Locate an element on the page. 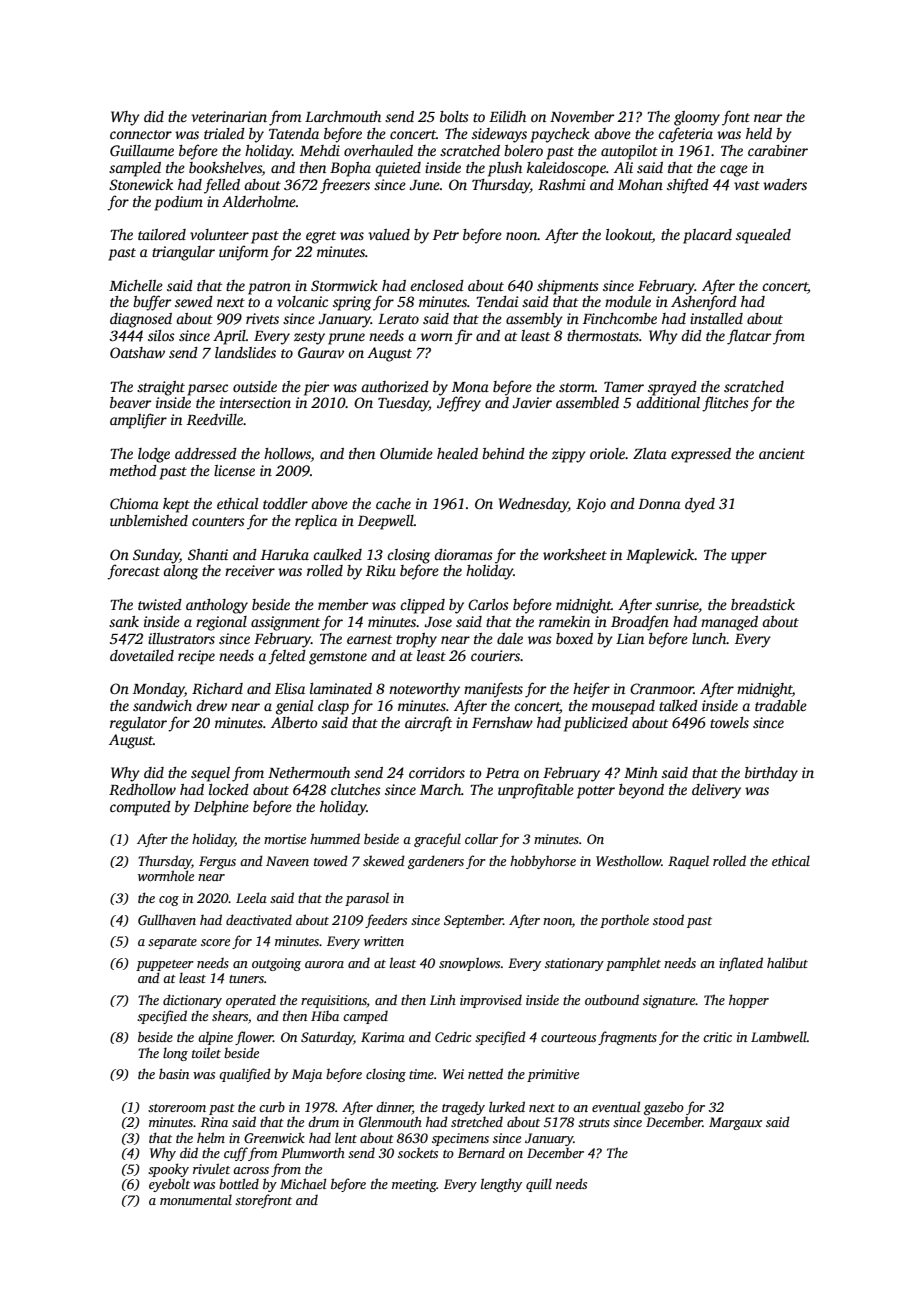  Eilidh is located at coordinates (507, 116).
